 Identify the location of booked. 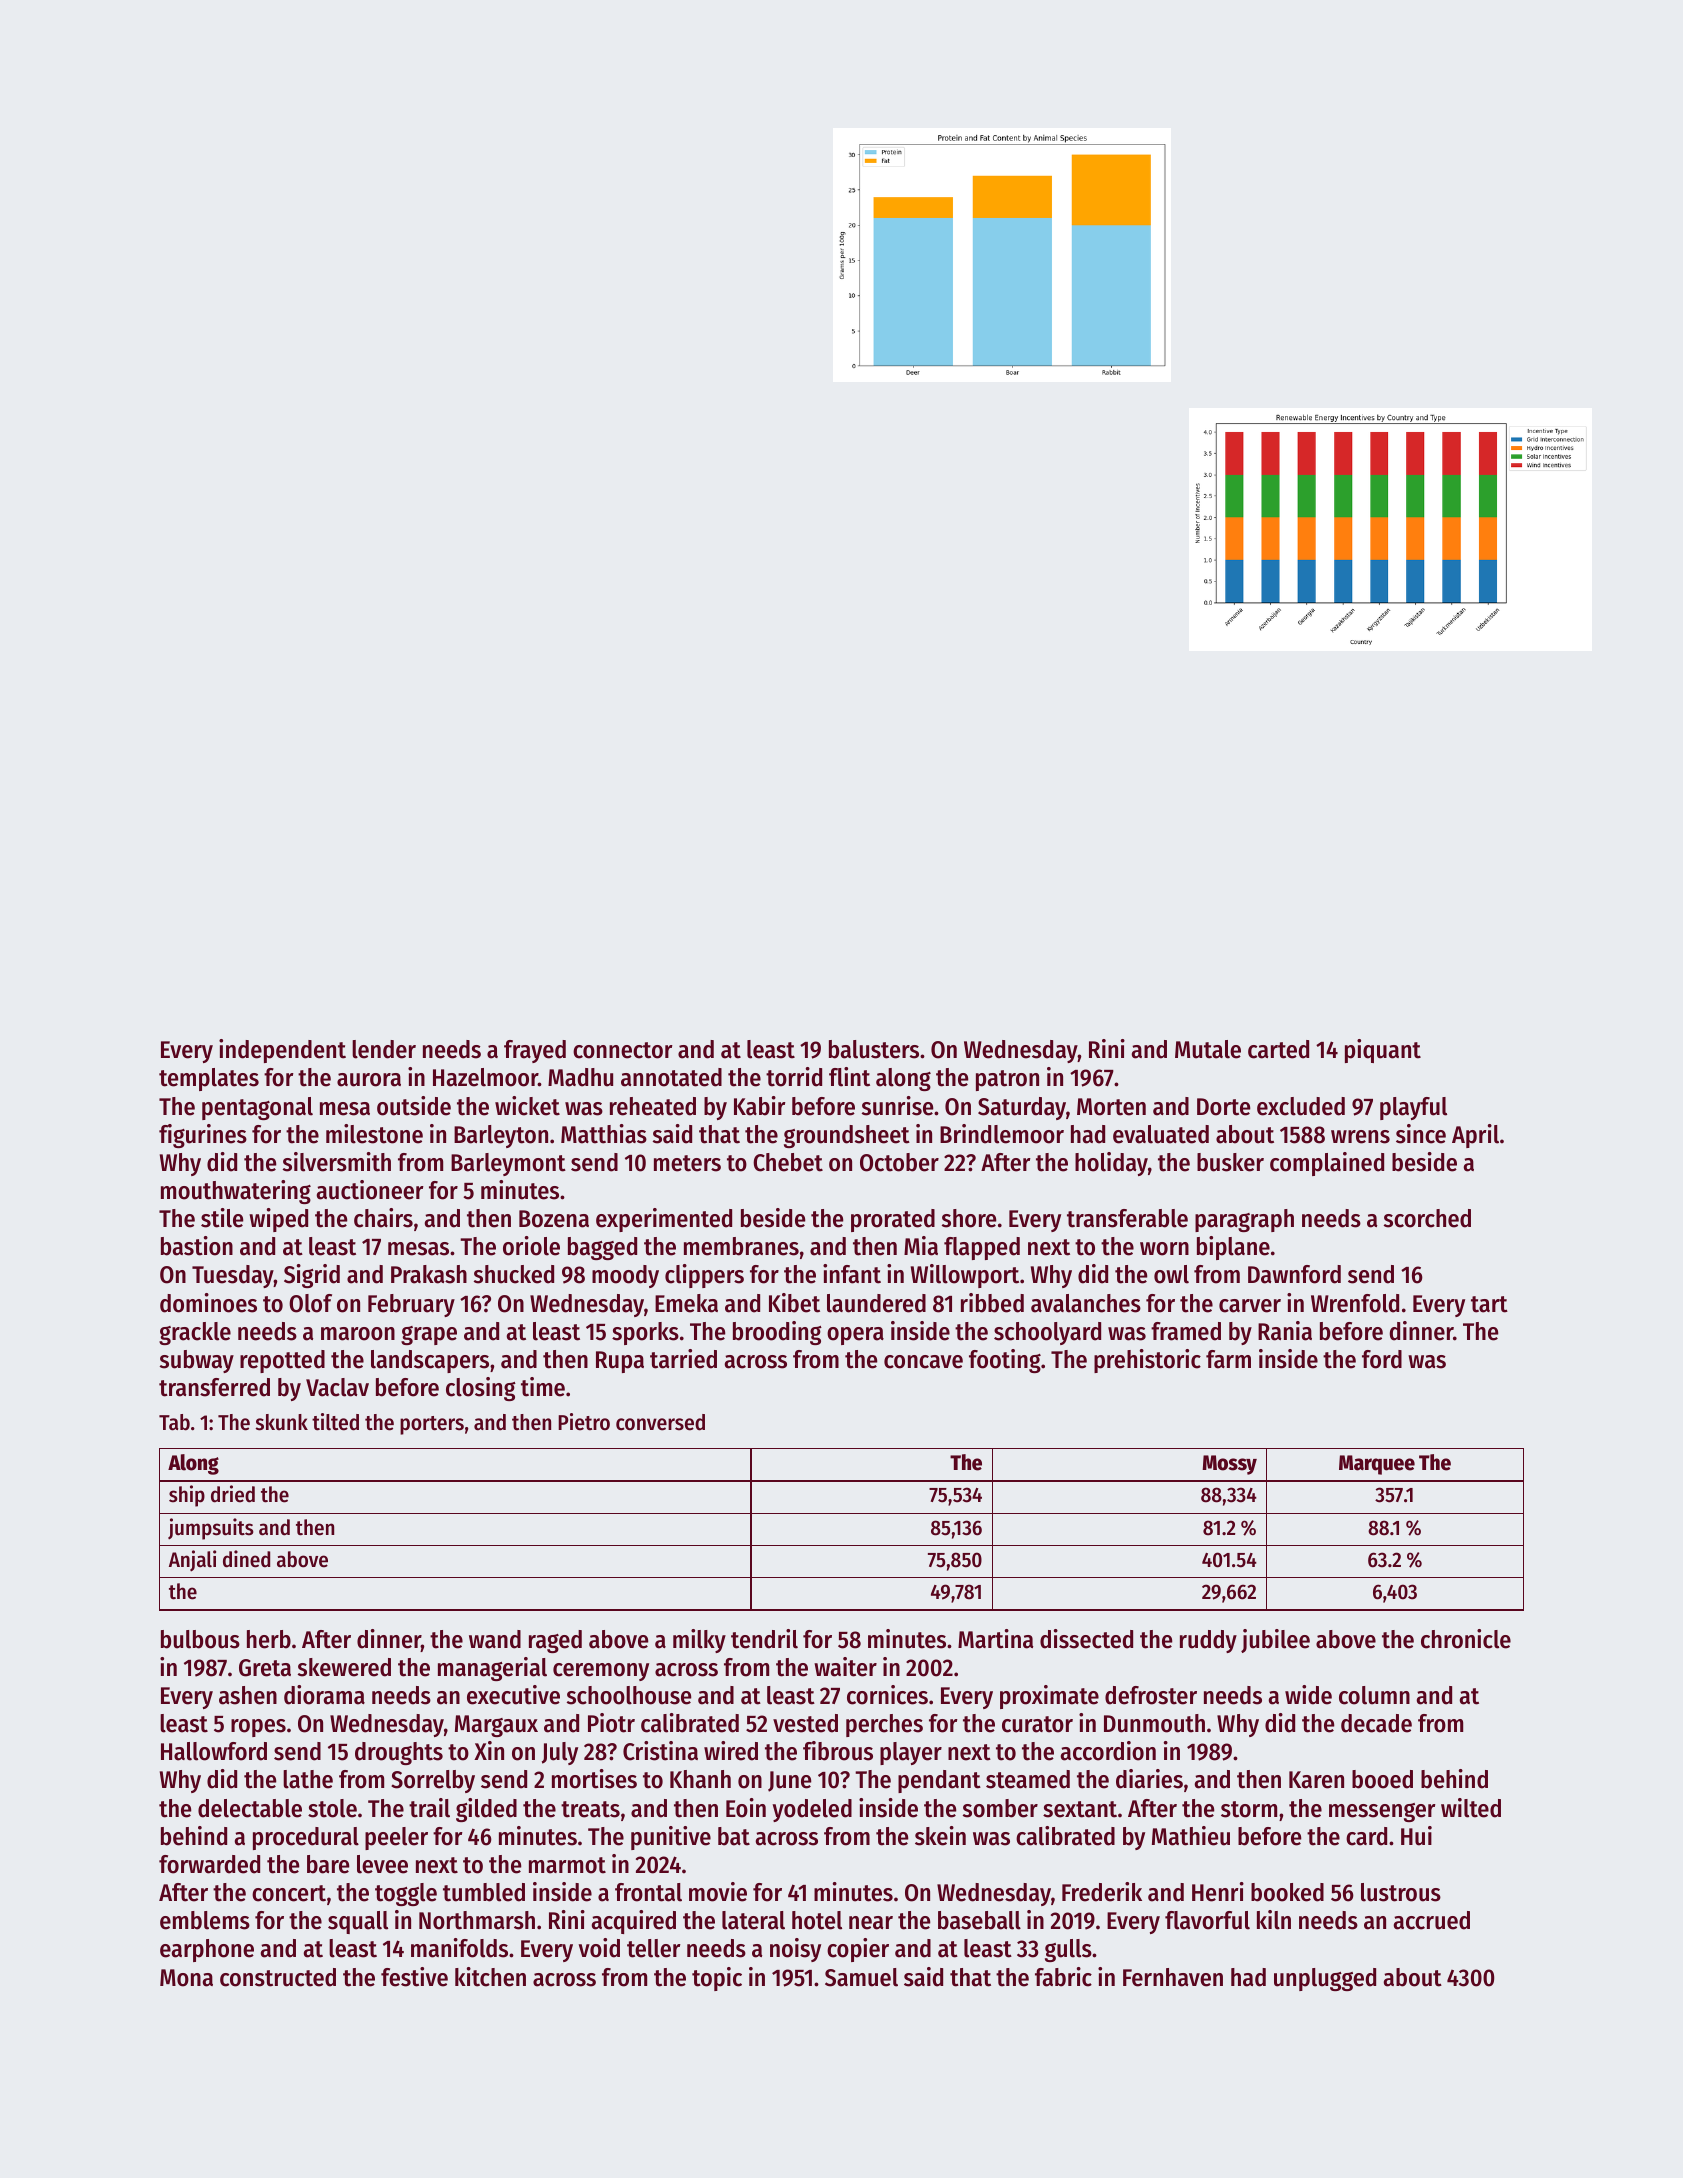
(1287, 1892).
